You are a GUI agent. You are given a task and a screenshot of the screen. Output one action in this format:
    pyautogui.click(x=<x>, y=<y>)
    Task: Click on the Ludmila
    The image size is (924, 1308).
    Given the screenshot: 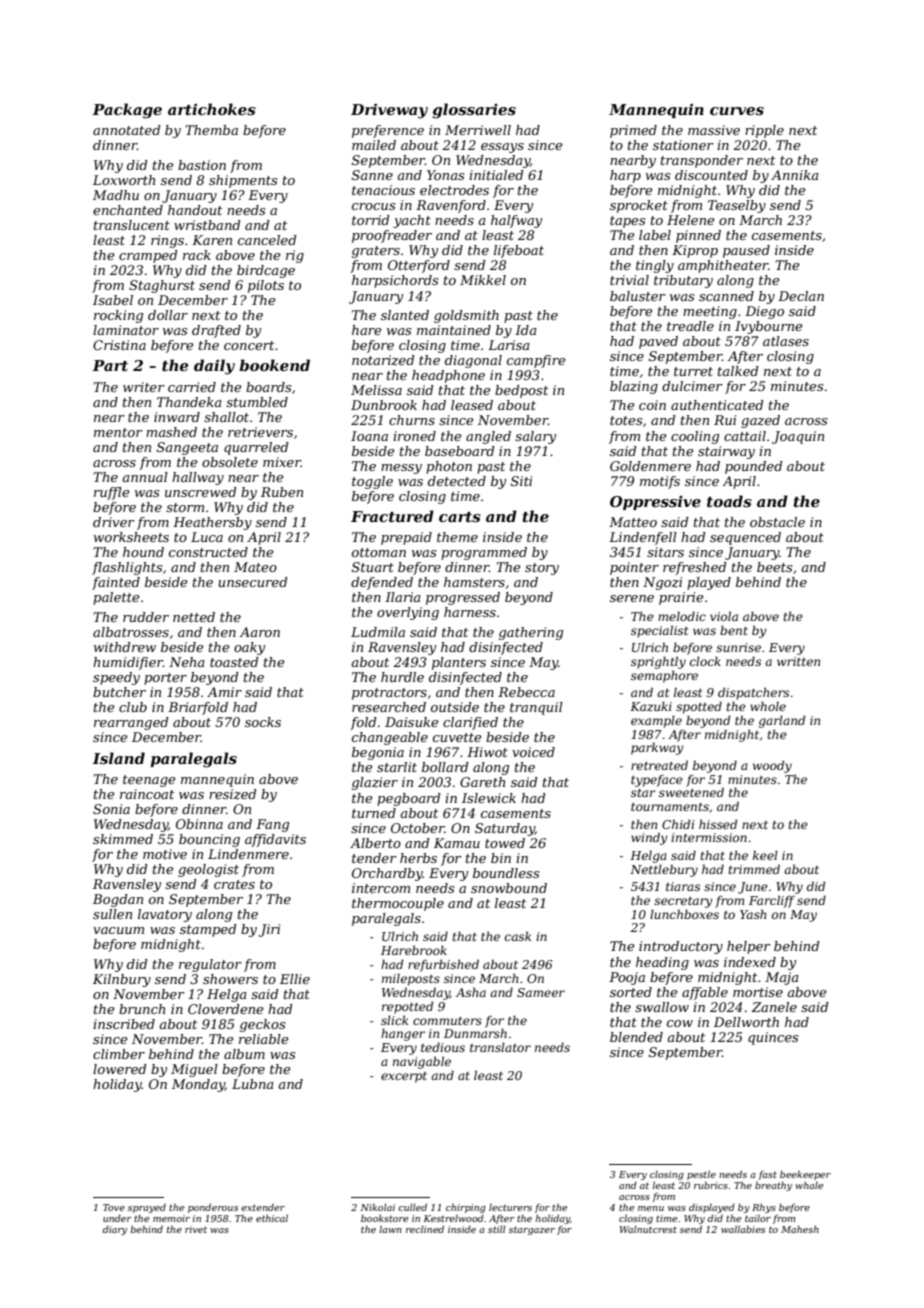 What is the action you would take?
    pyautogui.click(x=378, y=632)
